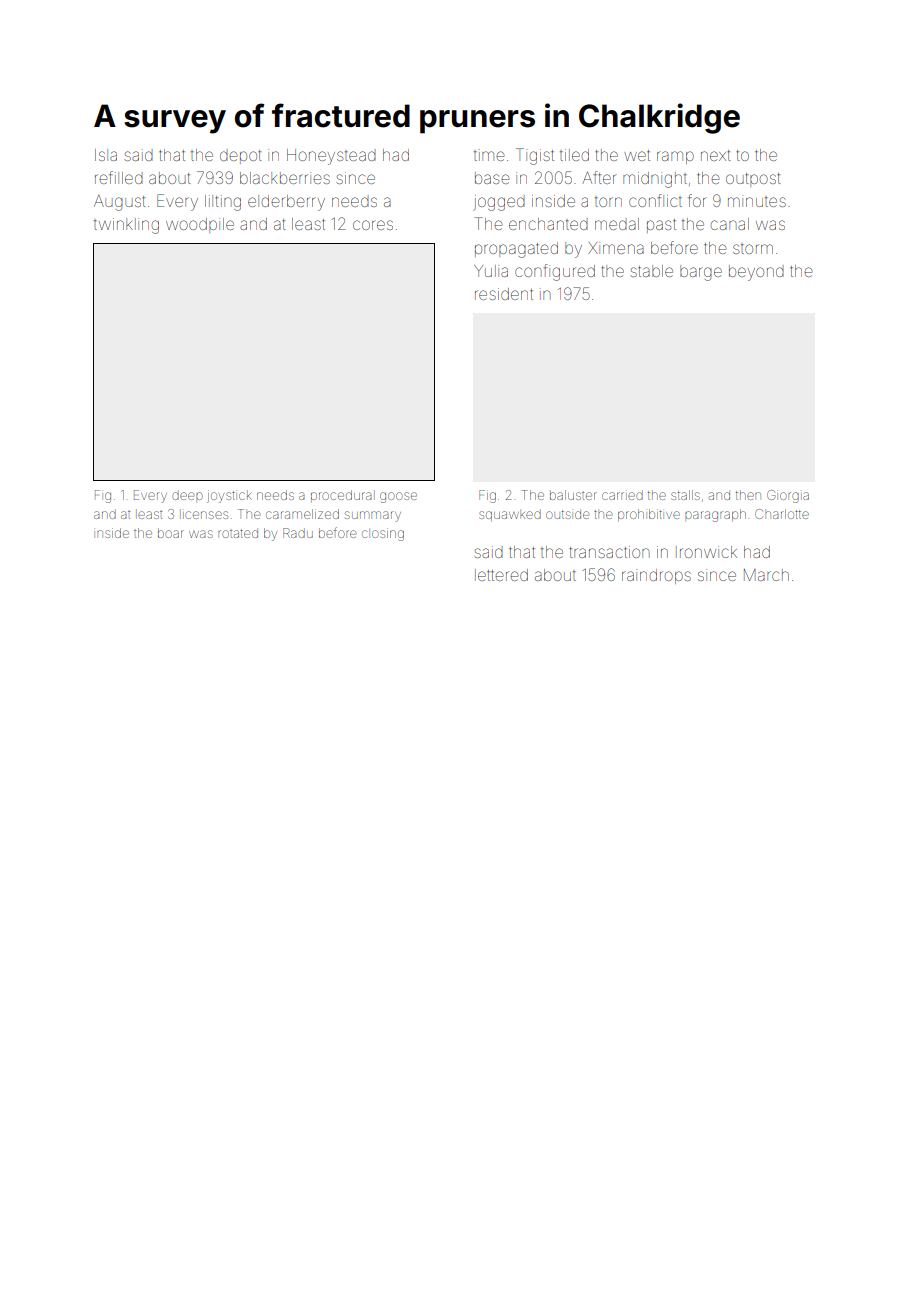 Image resolution: width=908 pixels, height=1316 pixels. Describe the element at coordinates (637, 155) in the image. I see `wet` at that location.
